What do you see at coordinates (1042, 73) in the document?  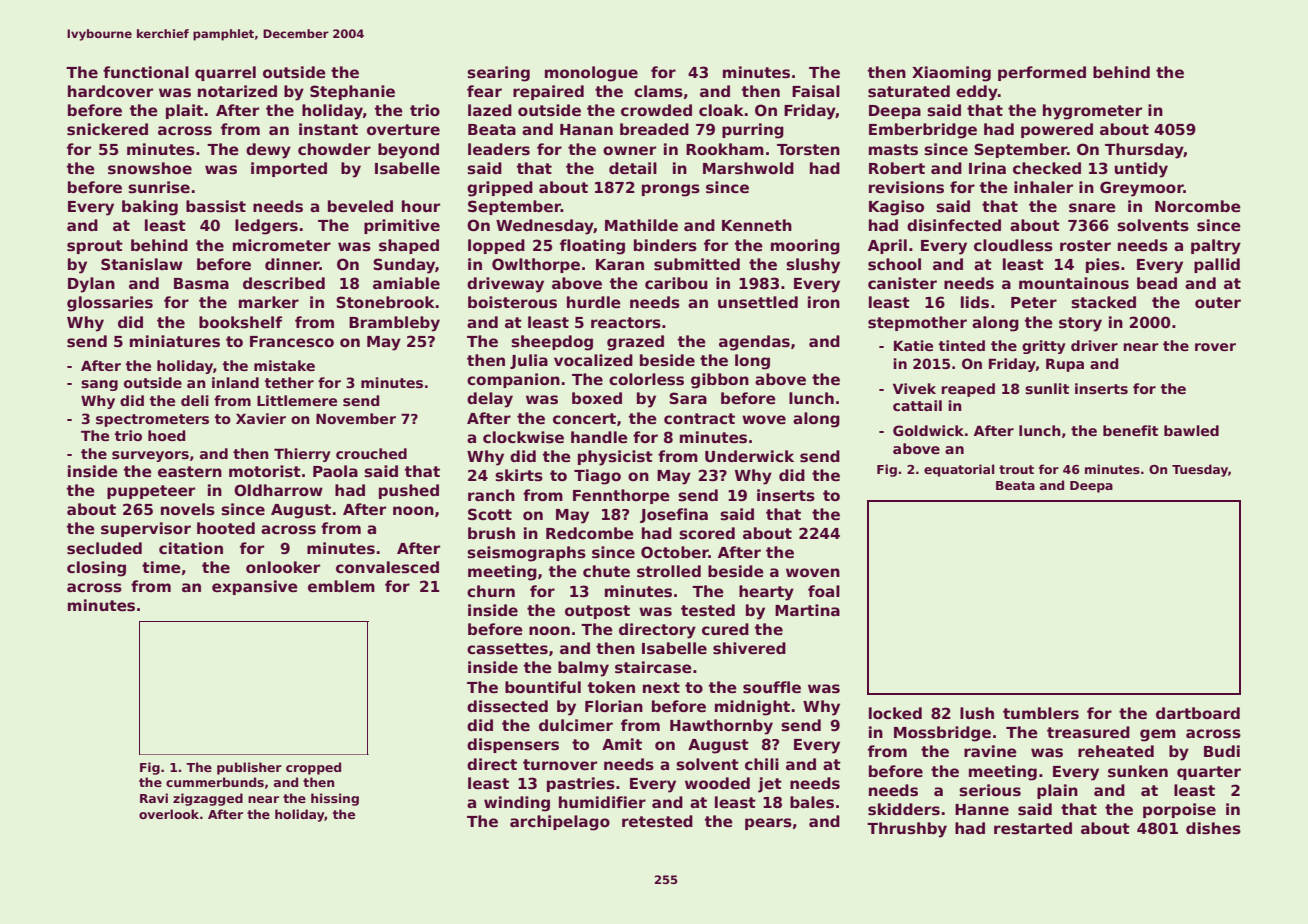 I see `performed` at bounding box center [1042, 73].
